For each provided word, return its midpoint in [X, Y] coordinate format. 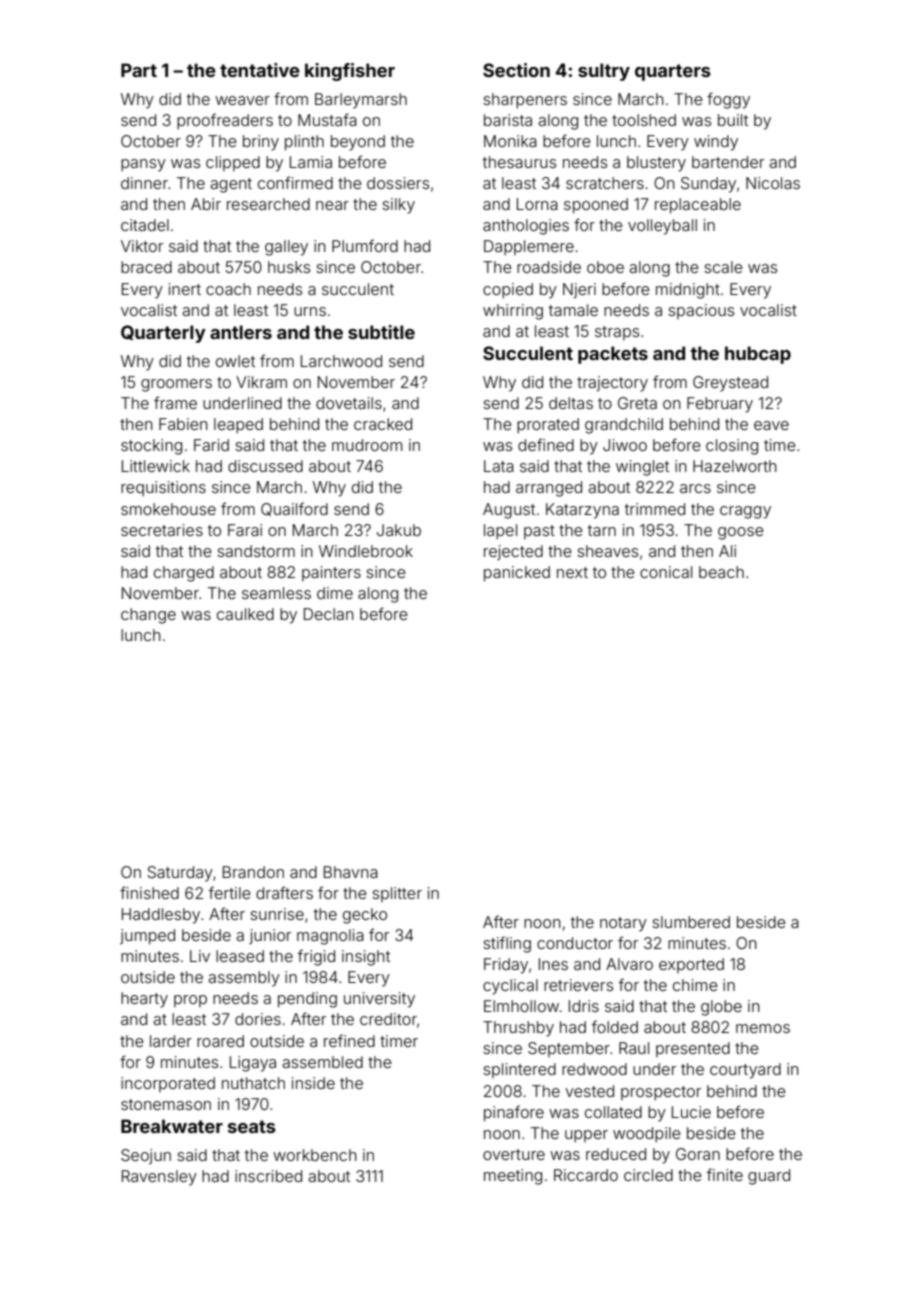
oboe [605, 267]
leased [240, 956]
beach [721, 572]
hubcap [758, 355]
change [148, 616]
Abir [206, 204]
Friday [506, 966]
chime [695, 985]
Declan [329, 614]
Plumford [365, 245]
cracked [383, 424]
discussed [265, 466]
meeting [513, 1177]
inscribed [268, 1176]
